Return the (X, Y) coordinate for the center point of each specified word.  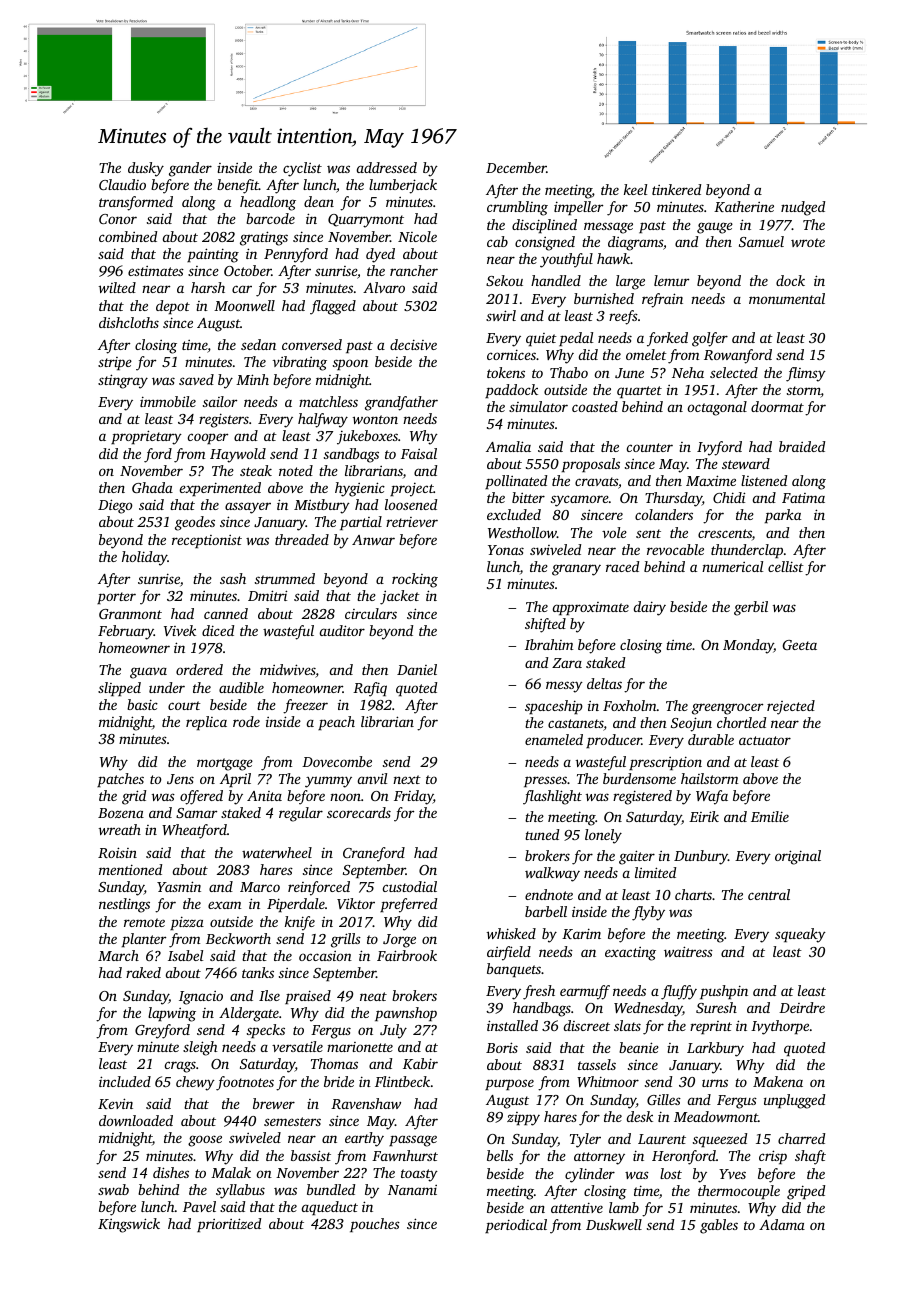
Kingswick (129, 1225)
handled (556, 280)
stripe (115, 363)
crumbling (517, 208)
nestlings (124, 905)
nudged (803, 208)
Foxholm (630, 705)
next (407, 779)
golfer (710, 339)
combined (128, 236)
